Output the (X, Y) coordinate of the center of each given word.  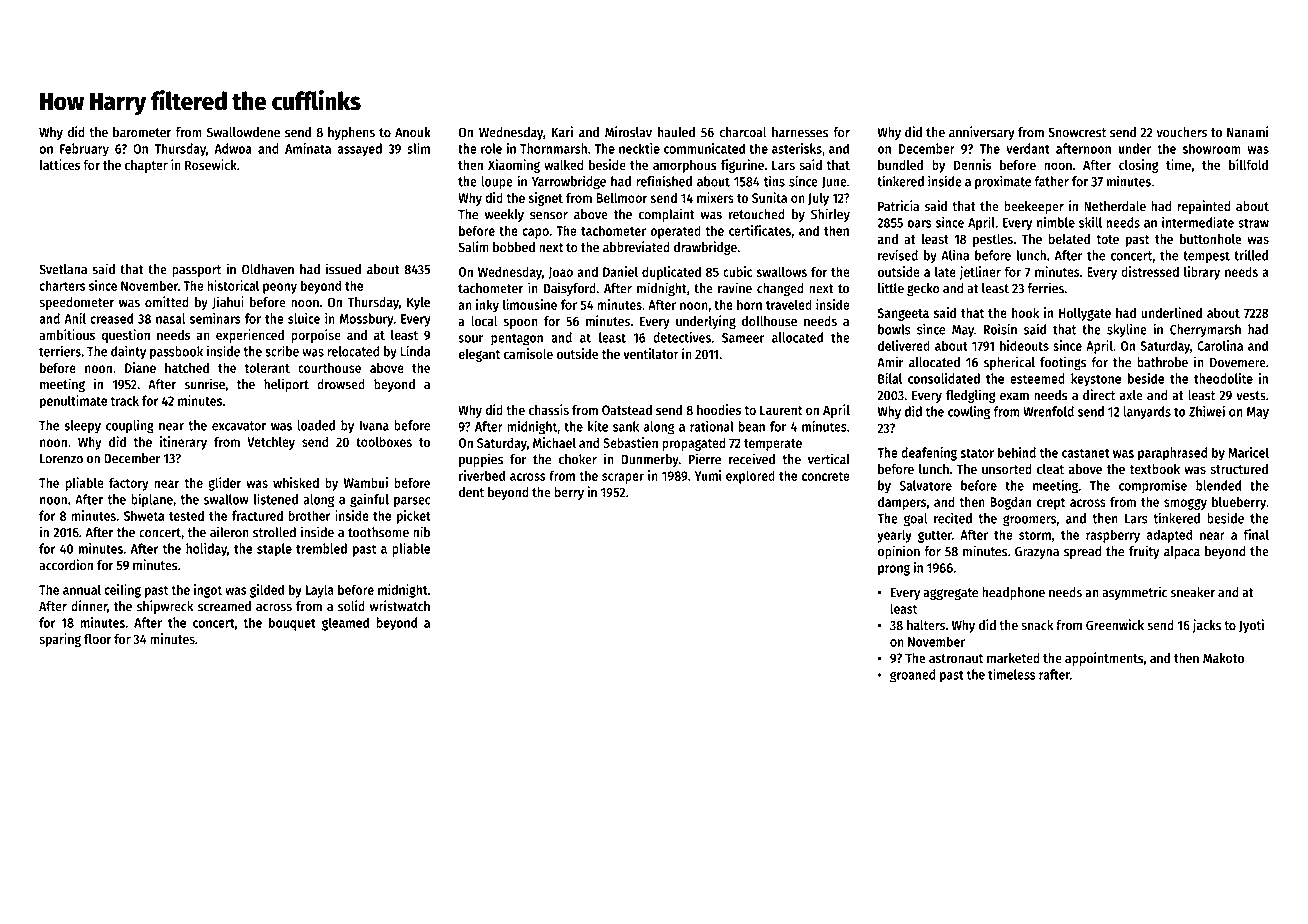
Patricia (898, 206)
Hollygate (1085, 314)
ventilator (651, 353)
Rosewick (211, 164)
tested (186, 515)
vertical (829, 459)
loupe (497, 183)
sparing (60, 640)
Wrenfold (1048, 411)
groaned (913, 676)
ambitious (67, 334)
